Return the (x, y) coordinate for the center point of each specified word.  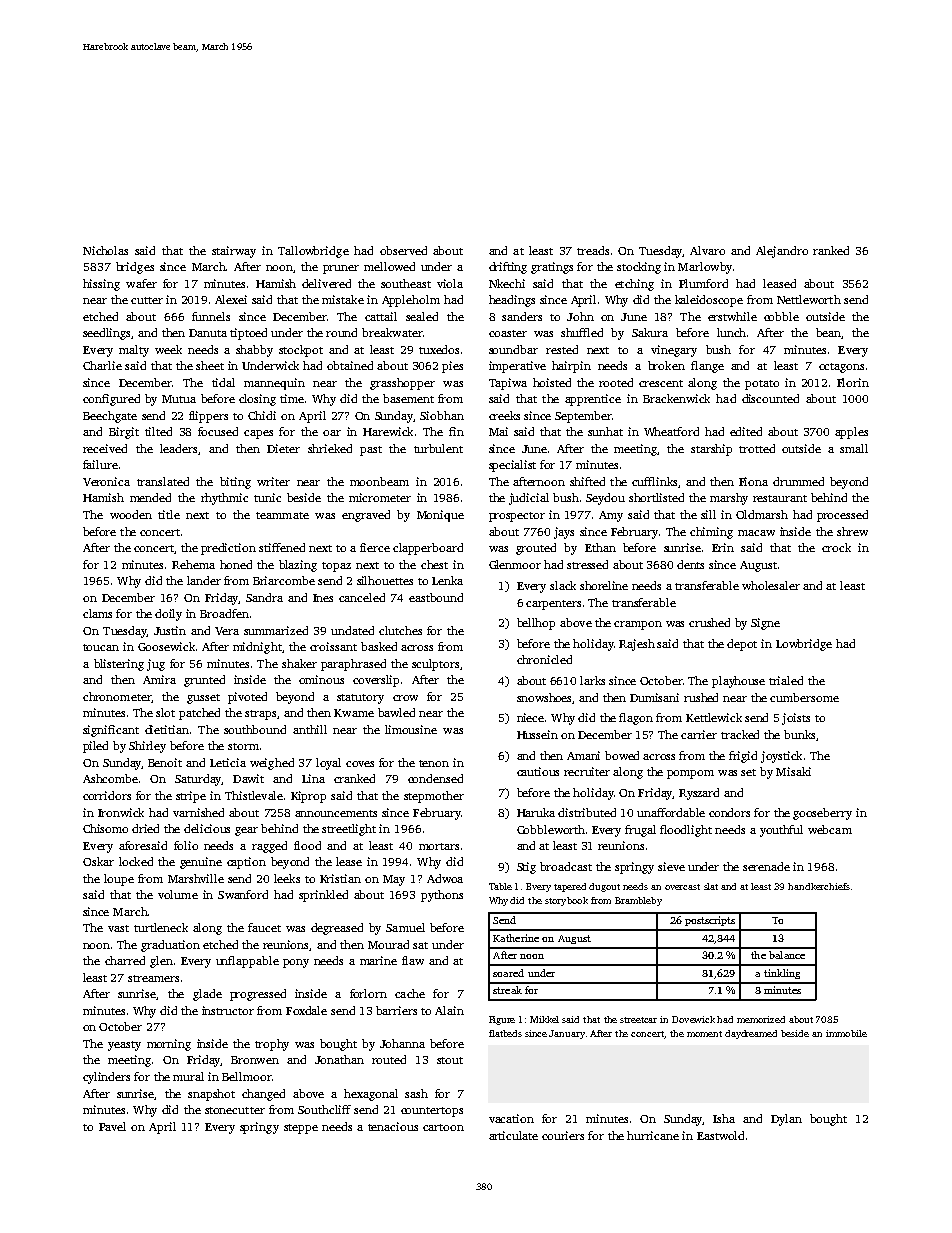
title (169, 514)
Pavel (112, 1126)
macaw (756, 533)
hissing (101, 285)
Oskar (98, 861)
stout (450, 1060)
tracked (740, 734)
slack (563, 585)
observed (403, 250)
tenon (434, 763)
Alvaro (707, 250)
